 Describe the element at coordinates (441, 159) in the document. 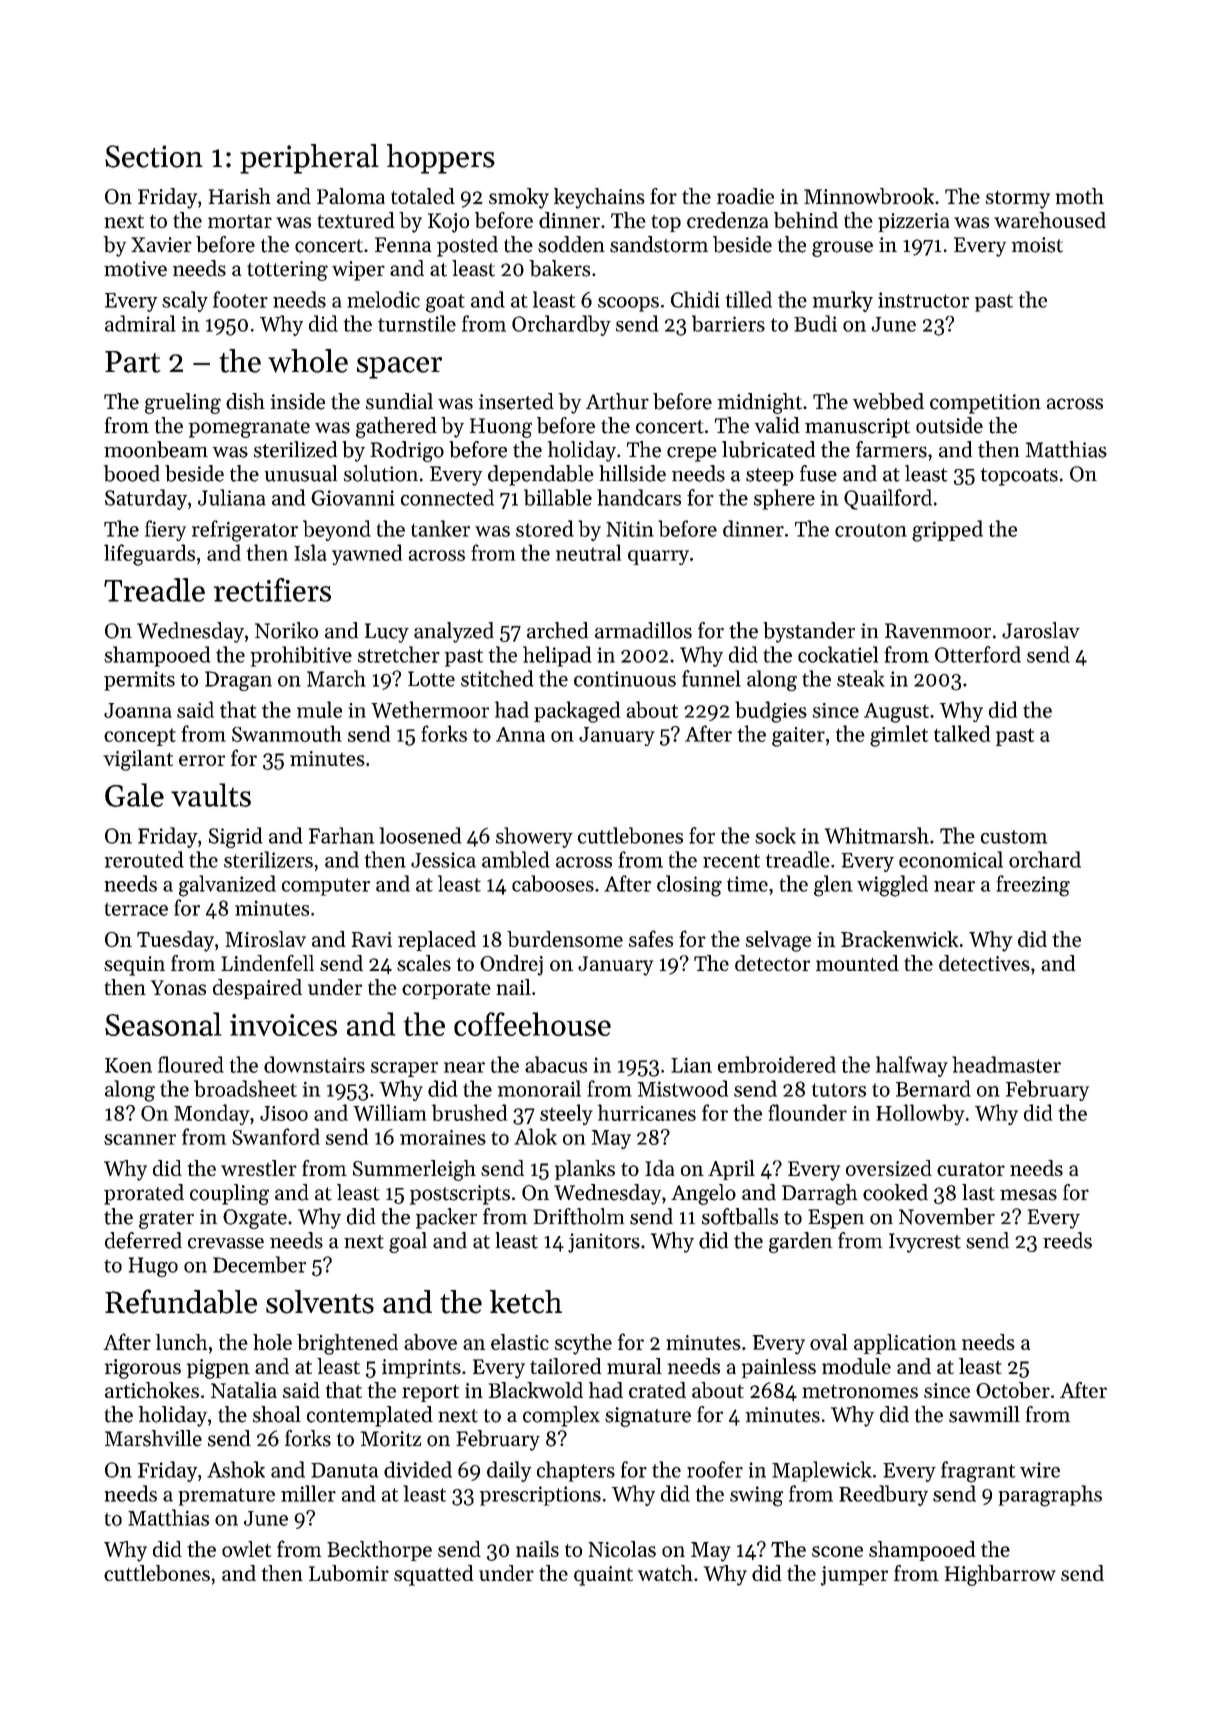

I see `hoppers` at that location.
